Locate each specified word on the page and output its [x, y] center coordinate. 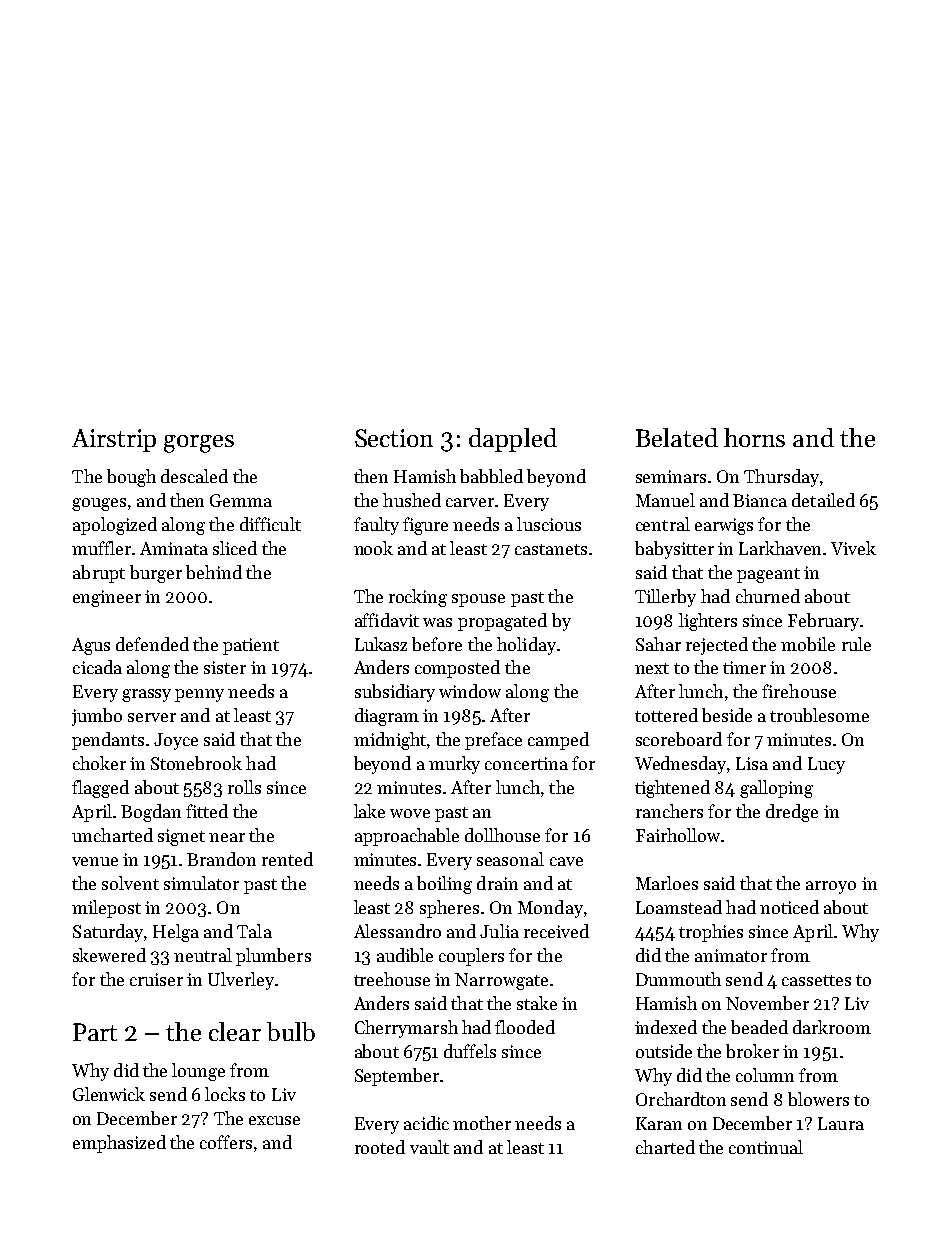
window [470, 691]
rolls [244, 787]
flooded [525, 1027]
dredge [792, 813]
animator [731, 955]
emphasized [119, 1144]
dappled [513, 440]
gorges [199, 444]
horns [754, 437]
